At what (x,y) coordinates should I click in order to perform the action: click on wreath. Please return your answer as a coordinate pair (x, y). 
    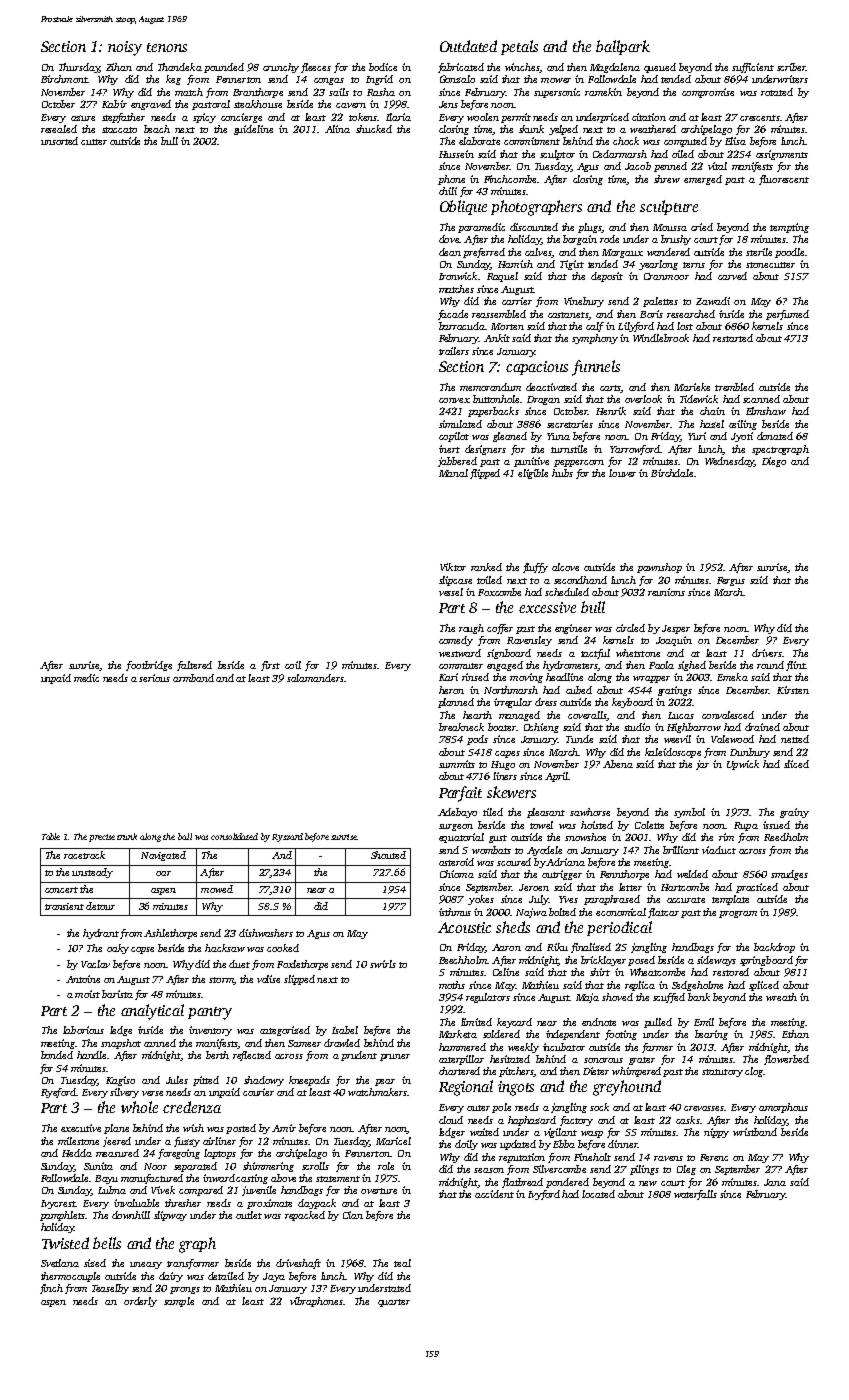
    Looking at the image, I should click on (781, 997).
